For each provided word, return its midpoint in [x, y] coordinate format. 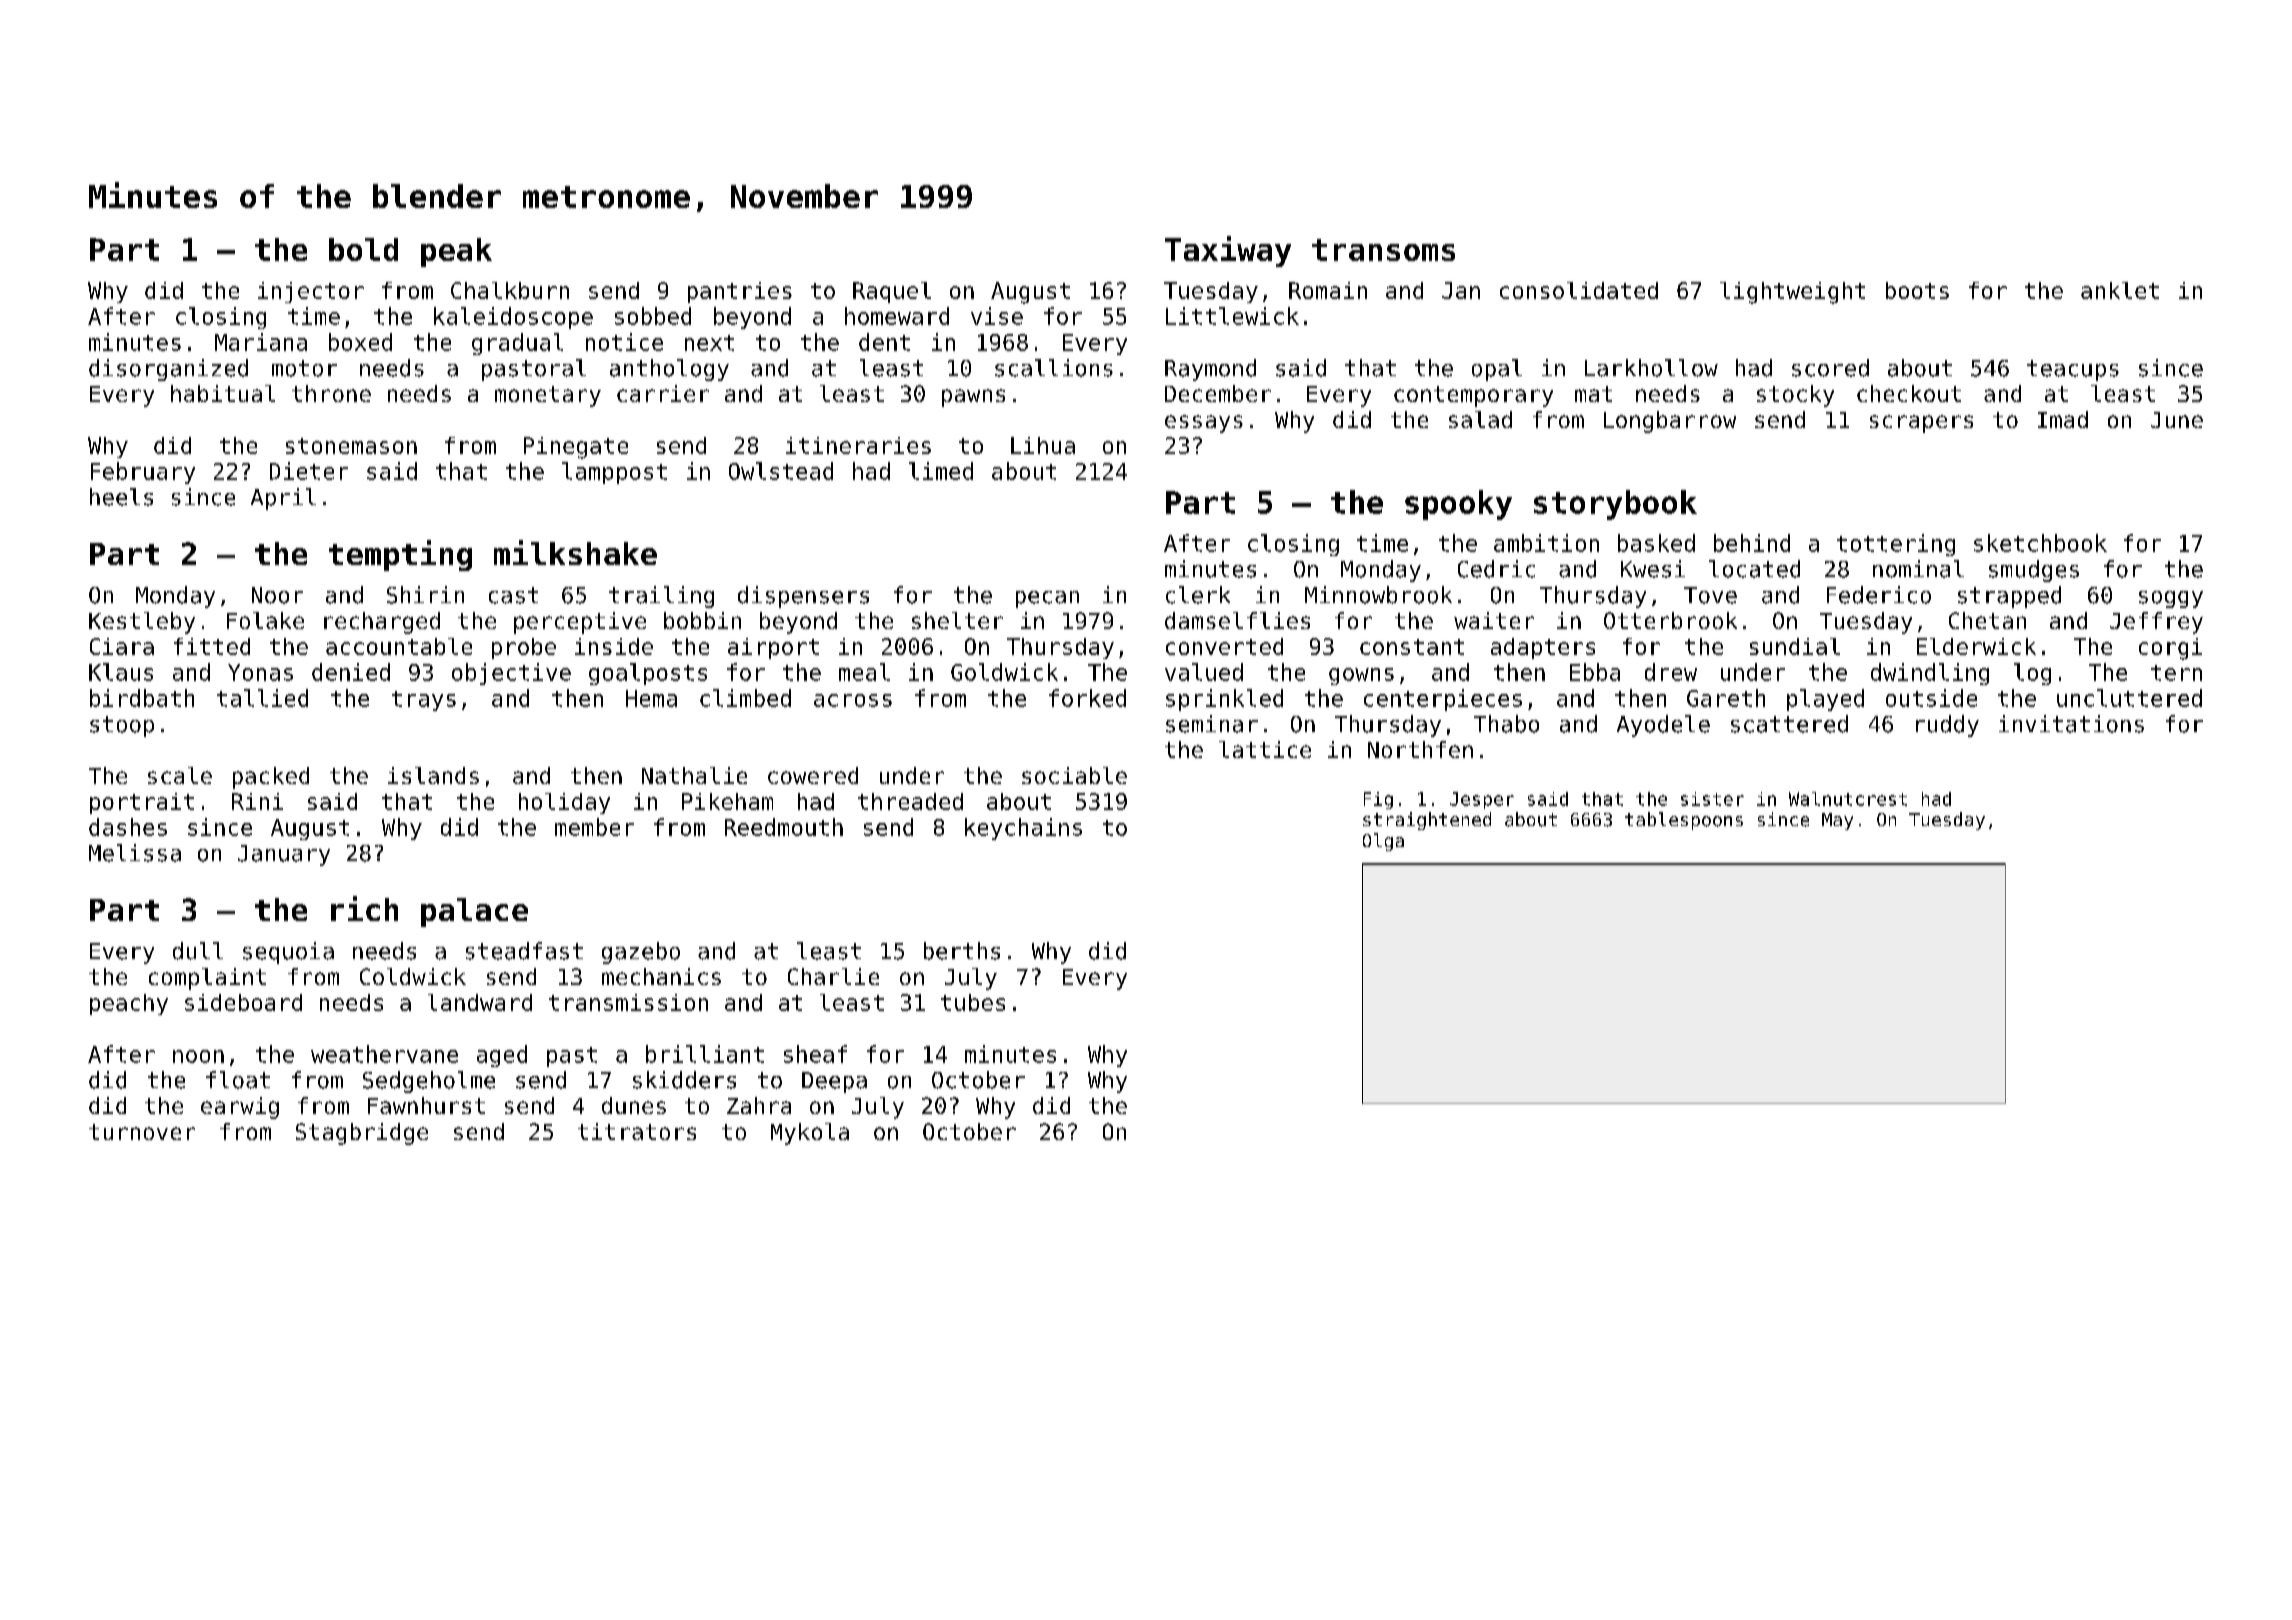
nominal [1918, 569]
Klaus [121, 672]
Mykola [810, 1134]
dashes [128, 827]
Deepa [834, 1082]
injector [311, 292]
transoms [1383, 250]
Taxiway [1228, 251]
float [238, 1080]
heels [121, 497]
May [1837, 821]
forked [1087, 698]
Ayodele [1663, 726]
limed [941, 471]
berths [962, 951]
